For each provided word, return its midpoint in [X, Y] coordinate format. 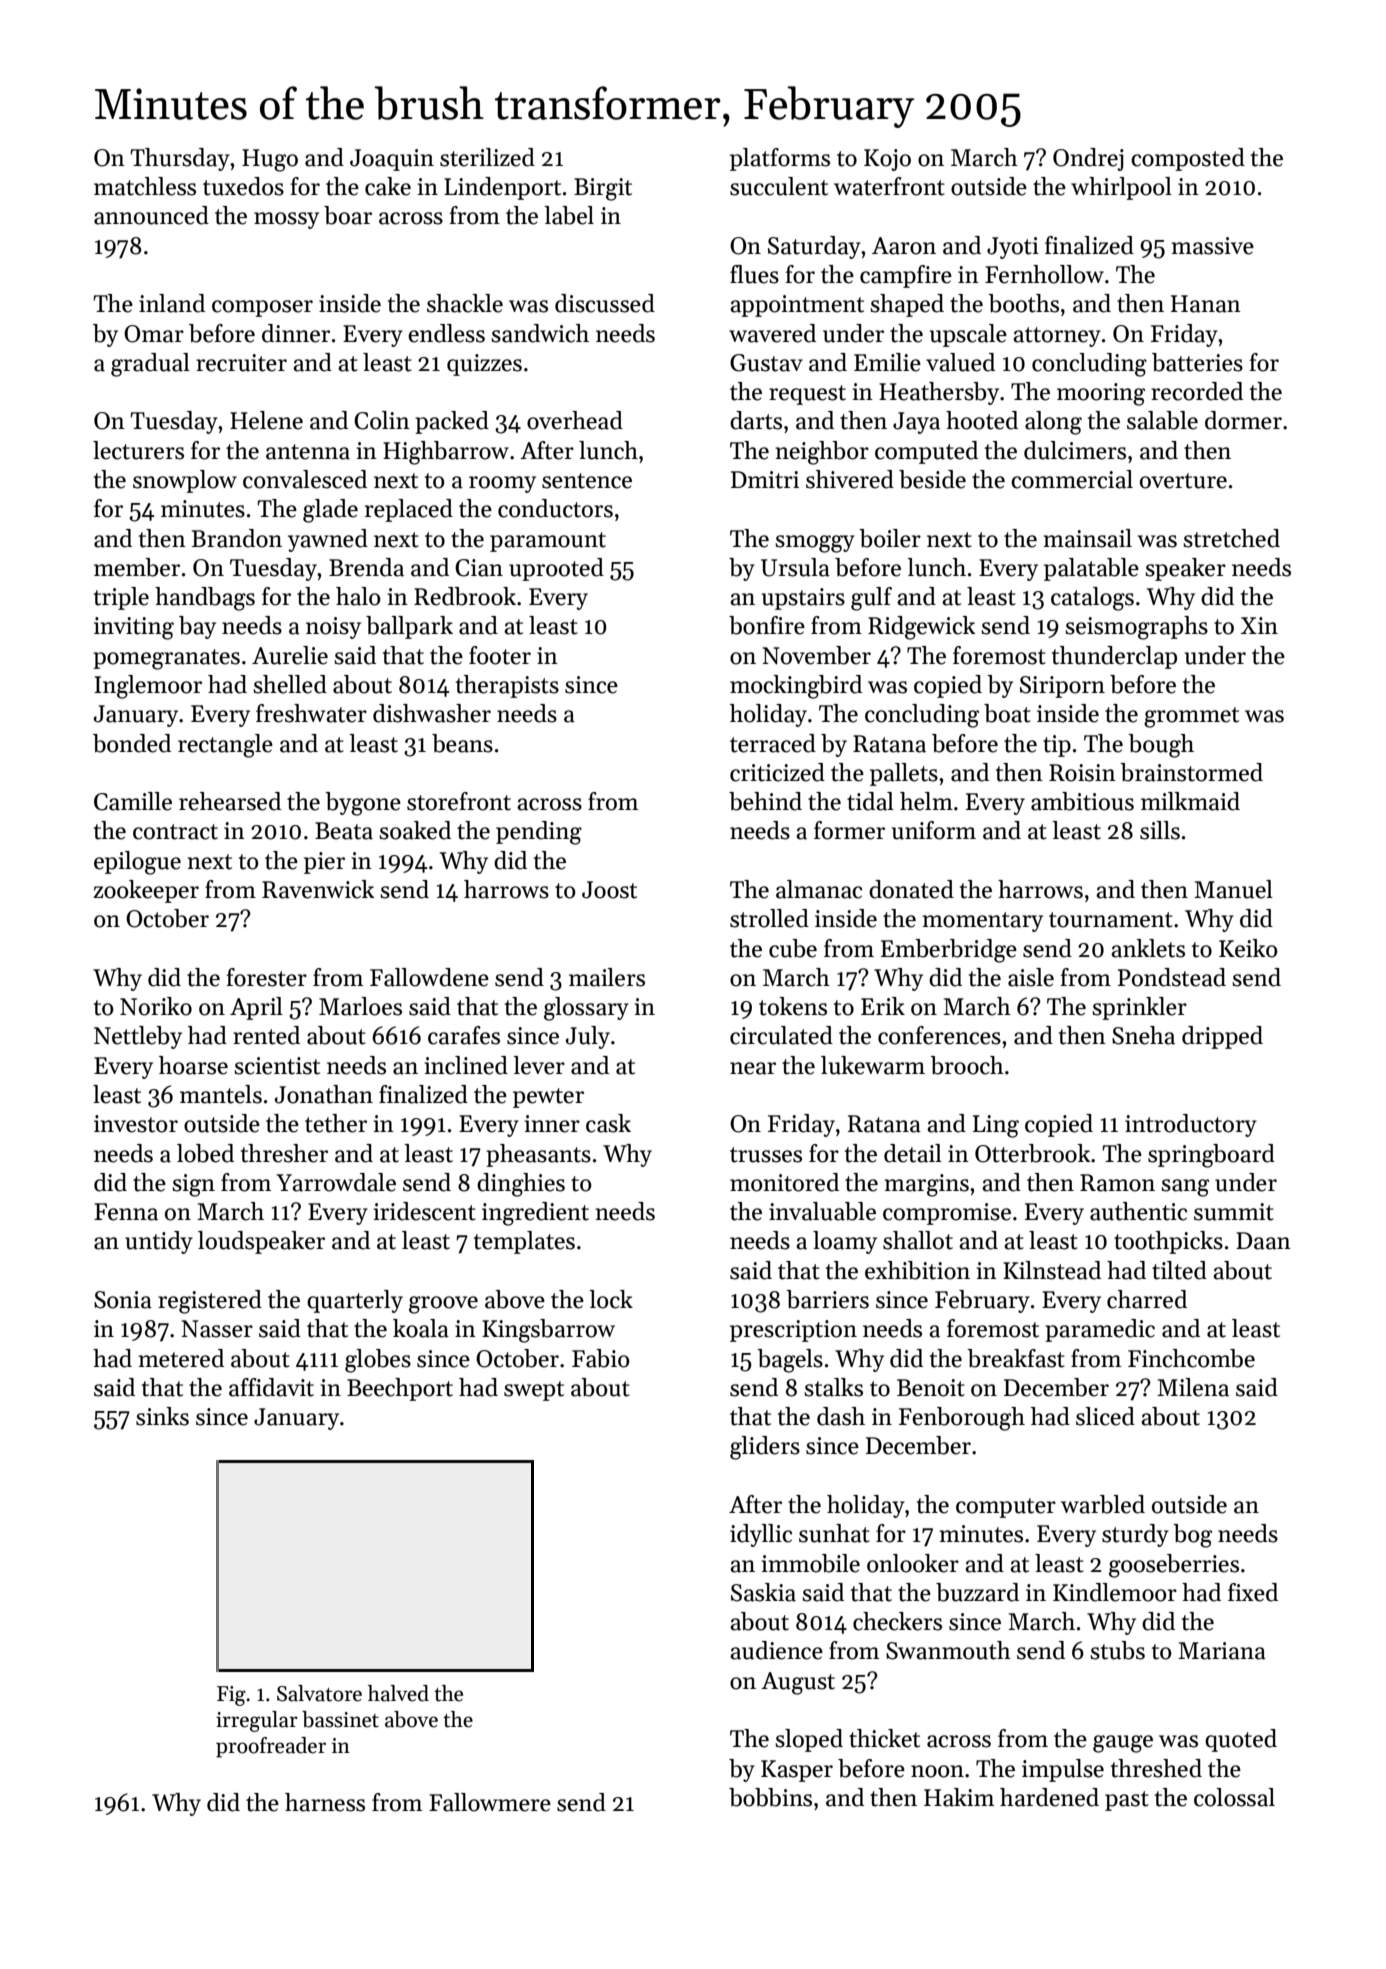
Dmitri [765, 480]
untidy [159, 1242]
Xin [1259, 625]
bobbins [770, 1797]
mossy [286, 220]
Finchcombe [1191, 1358]
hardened [1049, 1797]
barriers [827, 1299]
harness [325, 1802]
